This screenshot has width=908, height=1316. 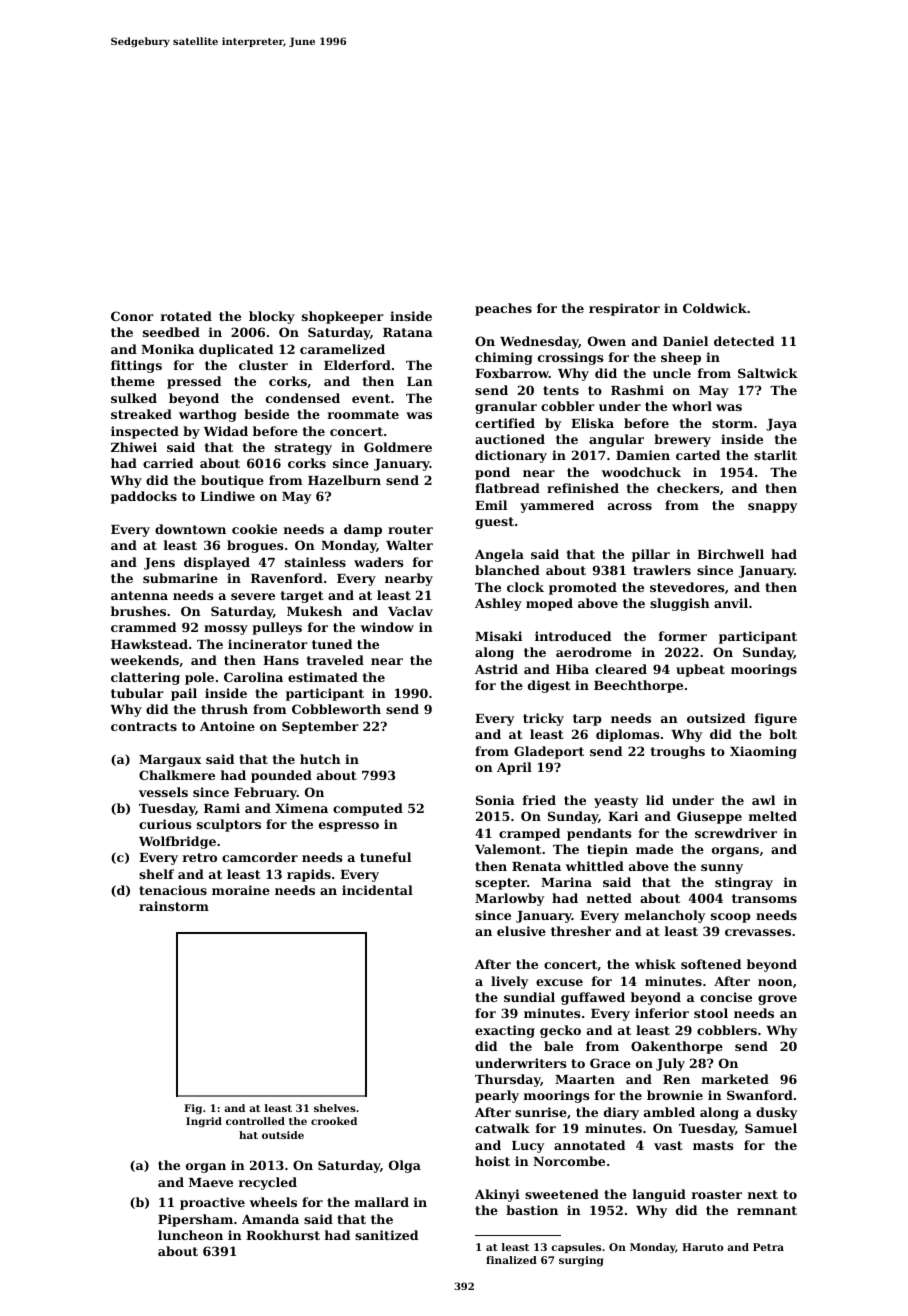 What do you see at coordinates (386, 1235) in the screenshot?
I see `sanitized` at bounding box center [386, 1235].
